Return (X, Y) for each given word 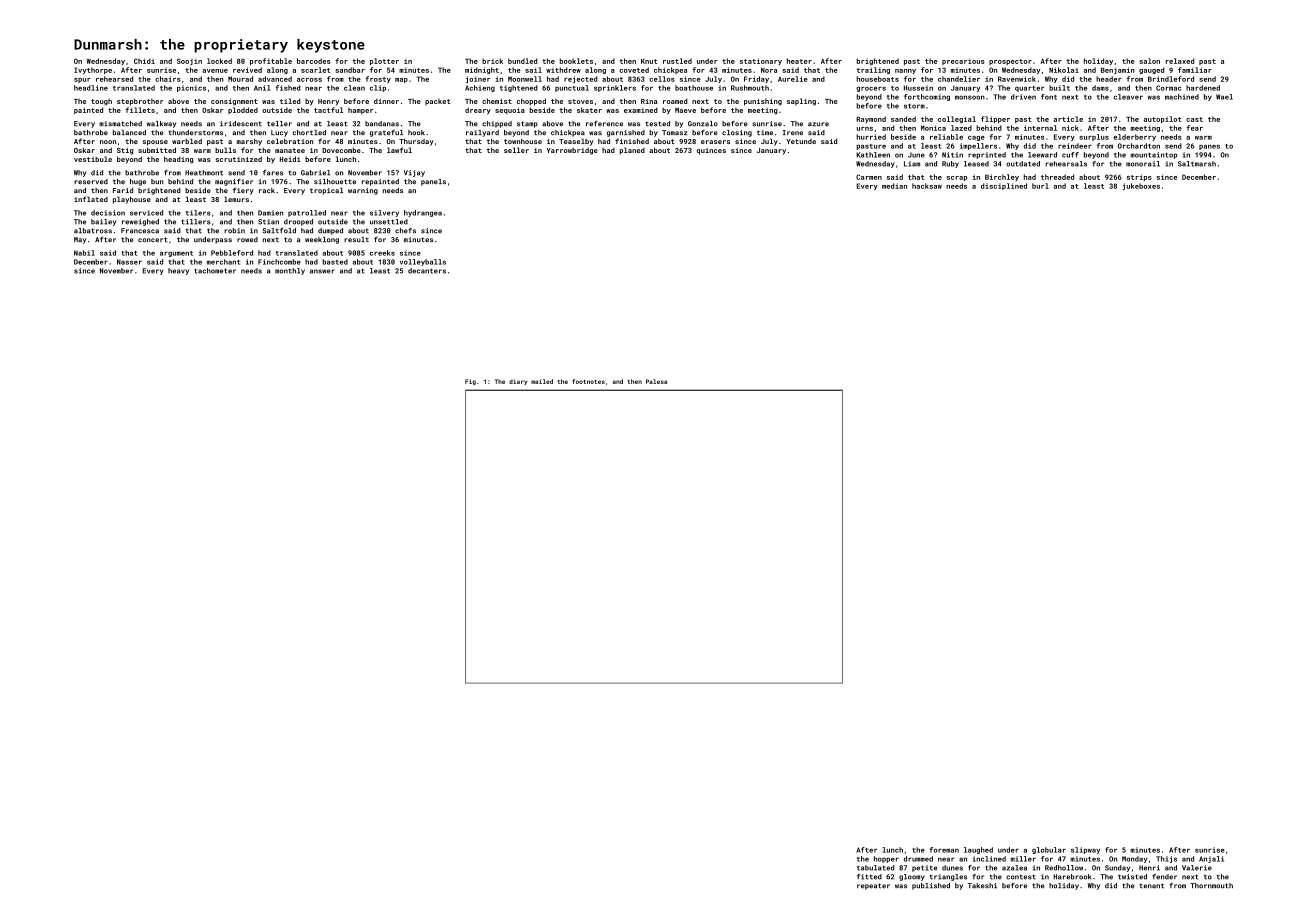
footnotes (588, 381)
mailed (542, 381)
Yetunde (801, 141)
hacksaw (927, 186)
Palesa (656, 381)
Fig (470, 382)
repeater (873, 886)
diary (518, 382)
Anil (262, 88)
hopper (886, 859)
